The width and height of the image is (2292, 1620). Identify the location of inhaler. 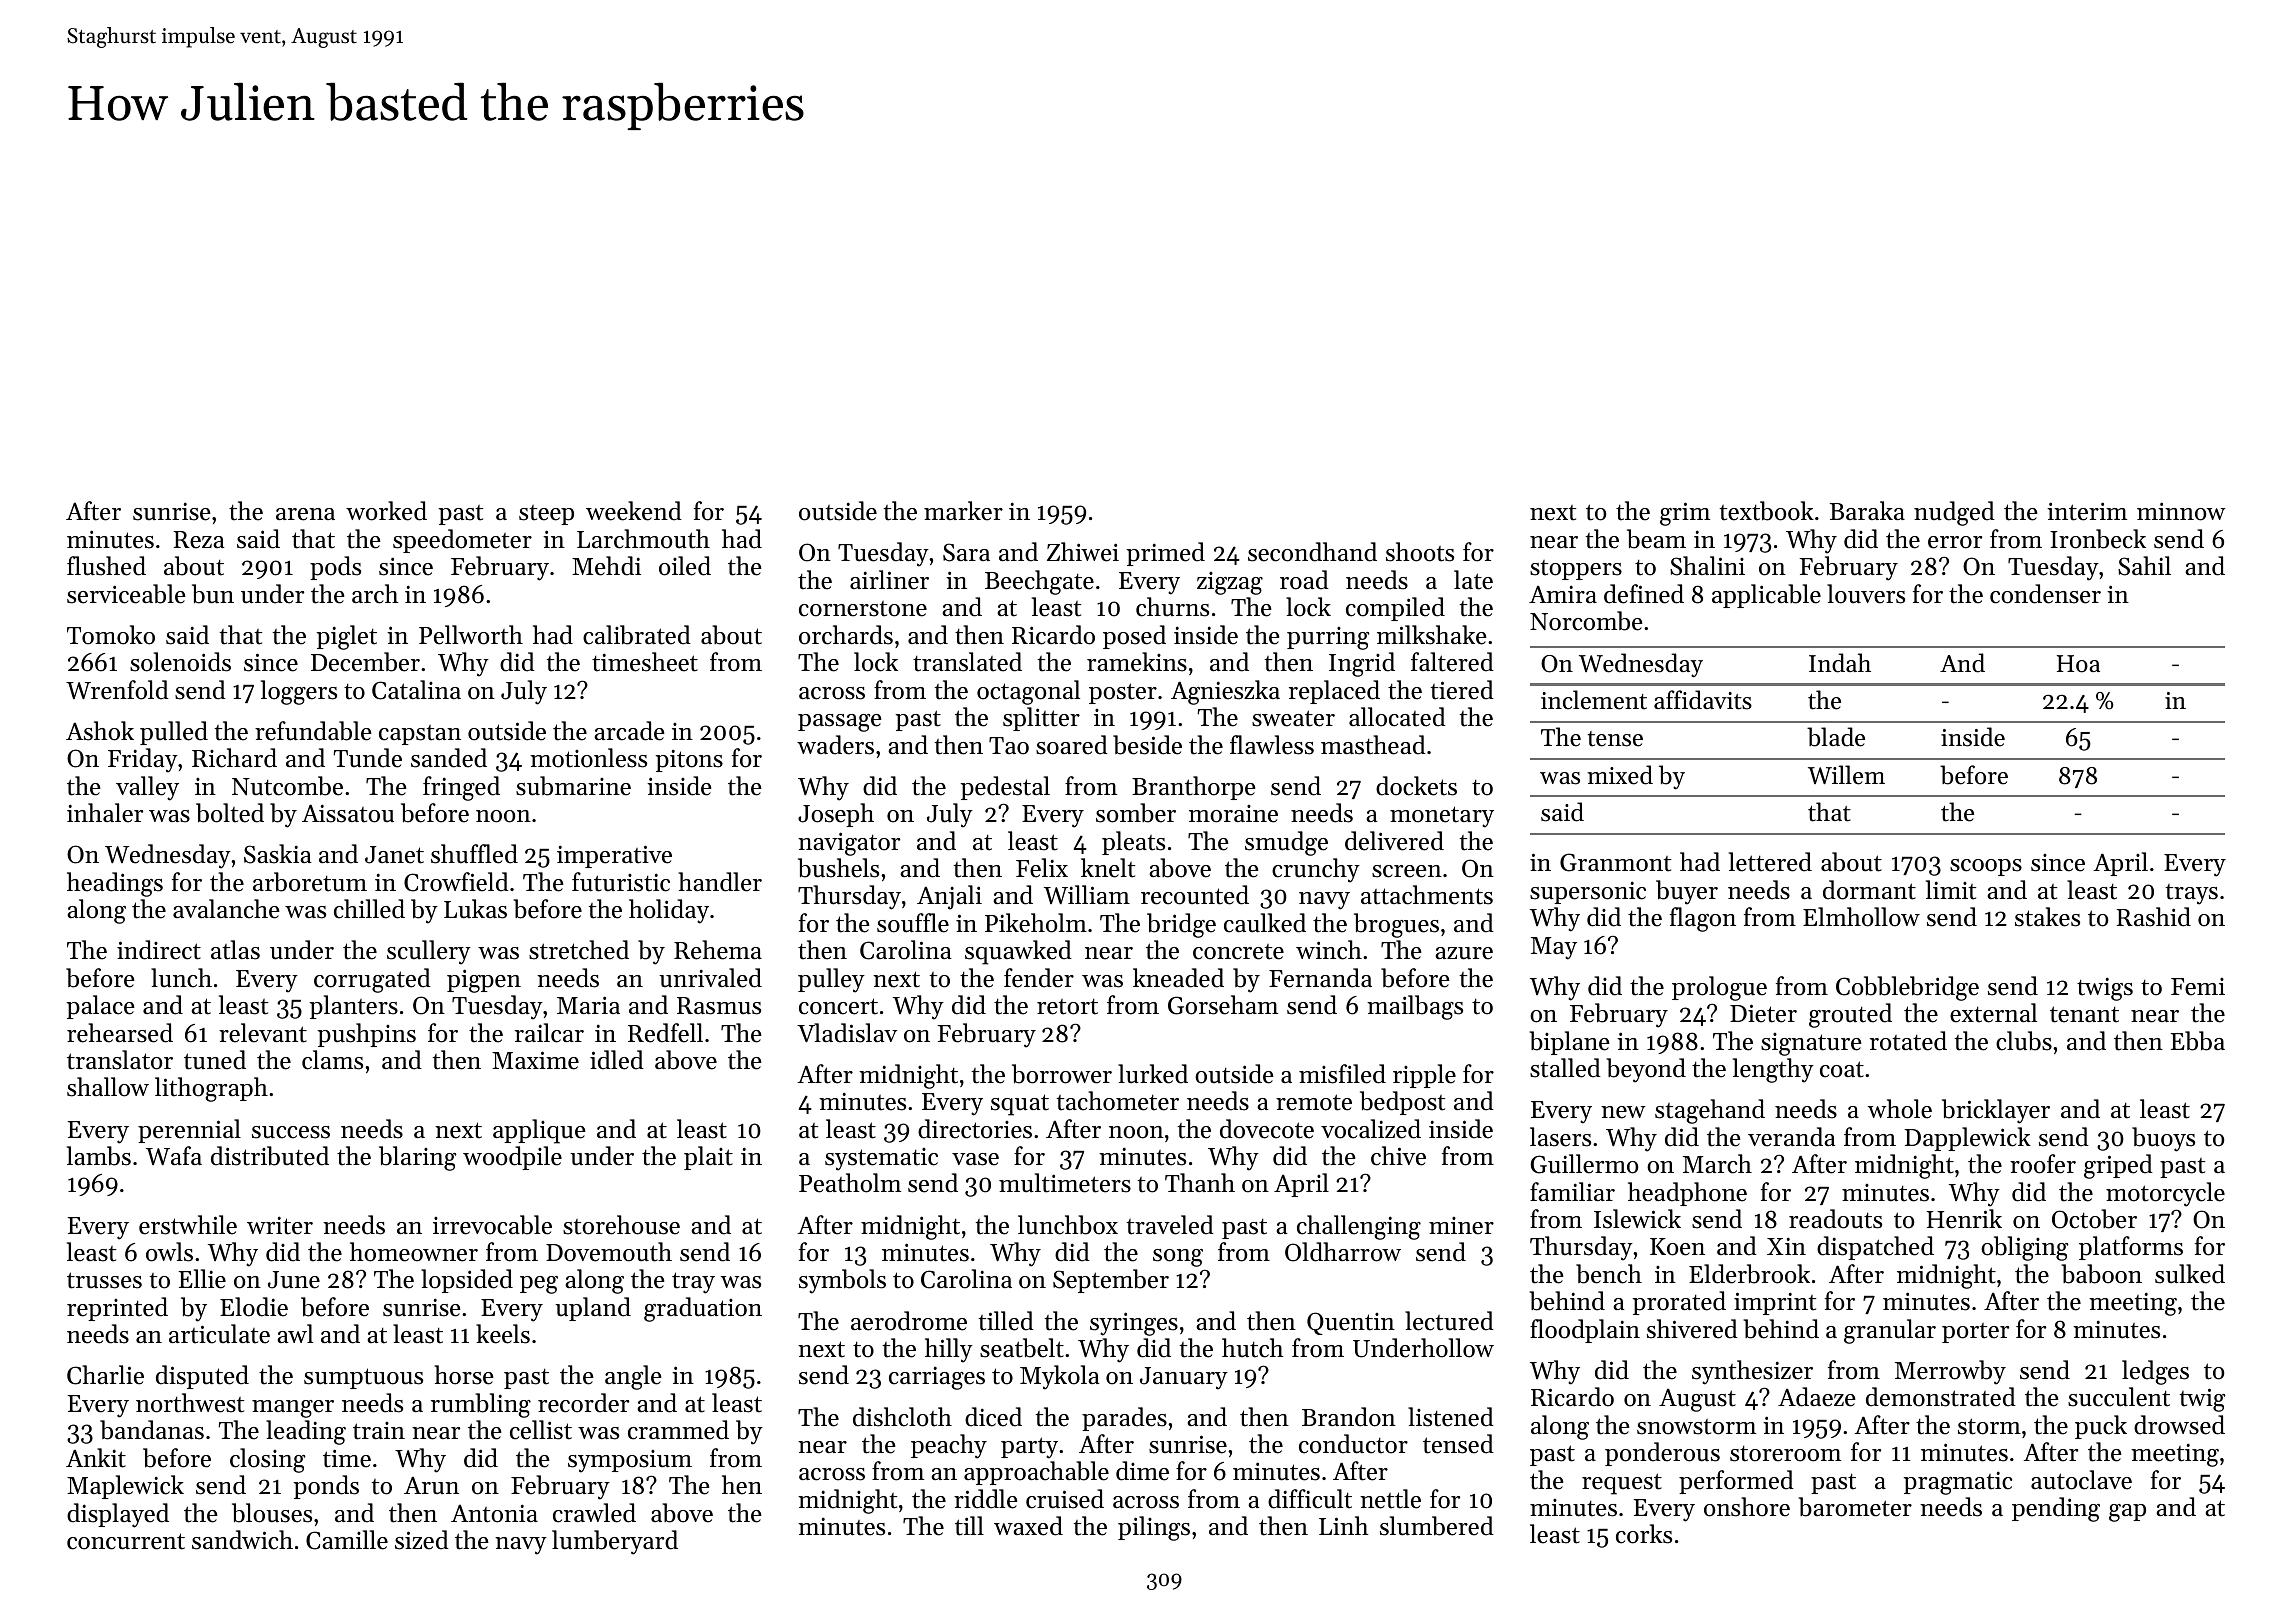
(105, 813).
